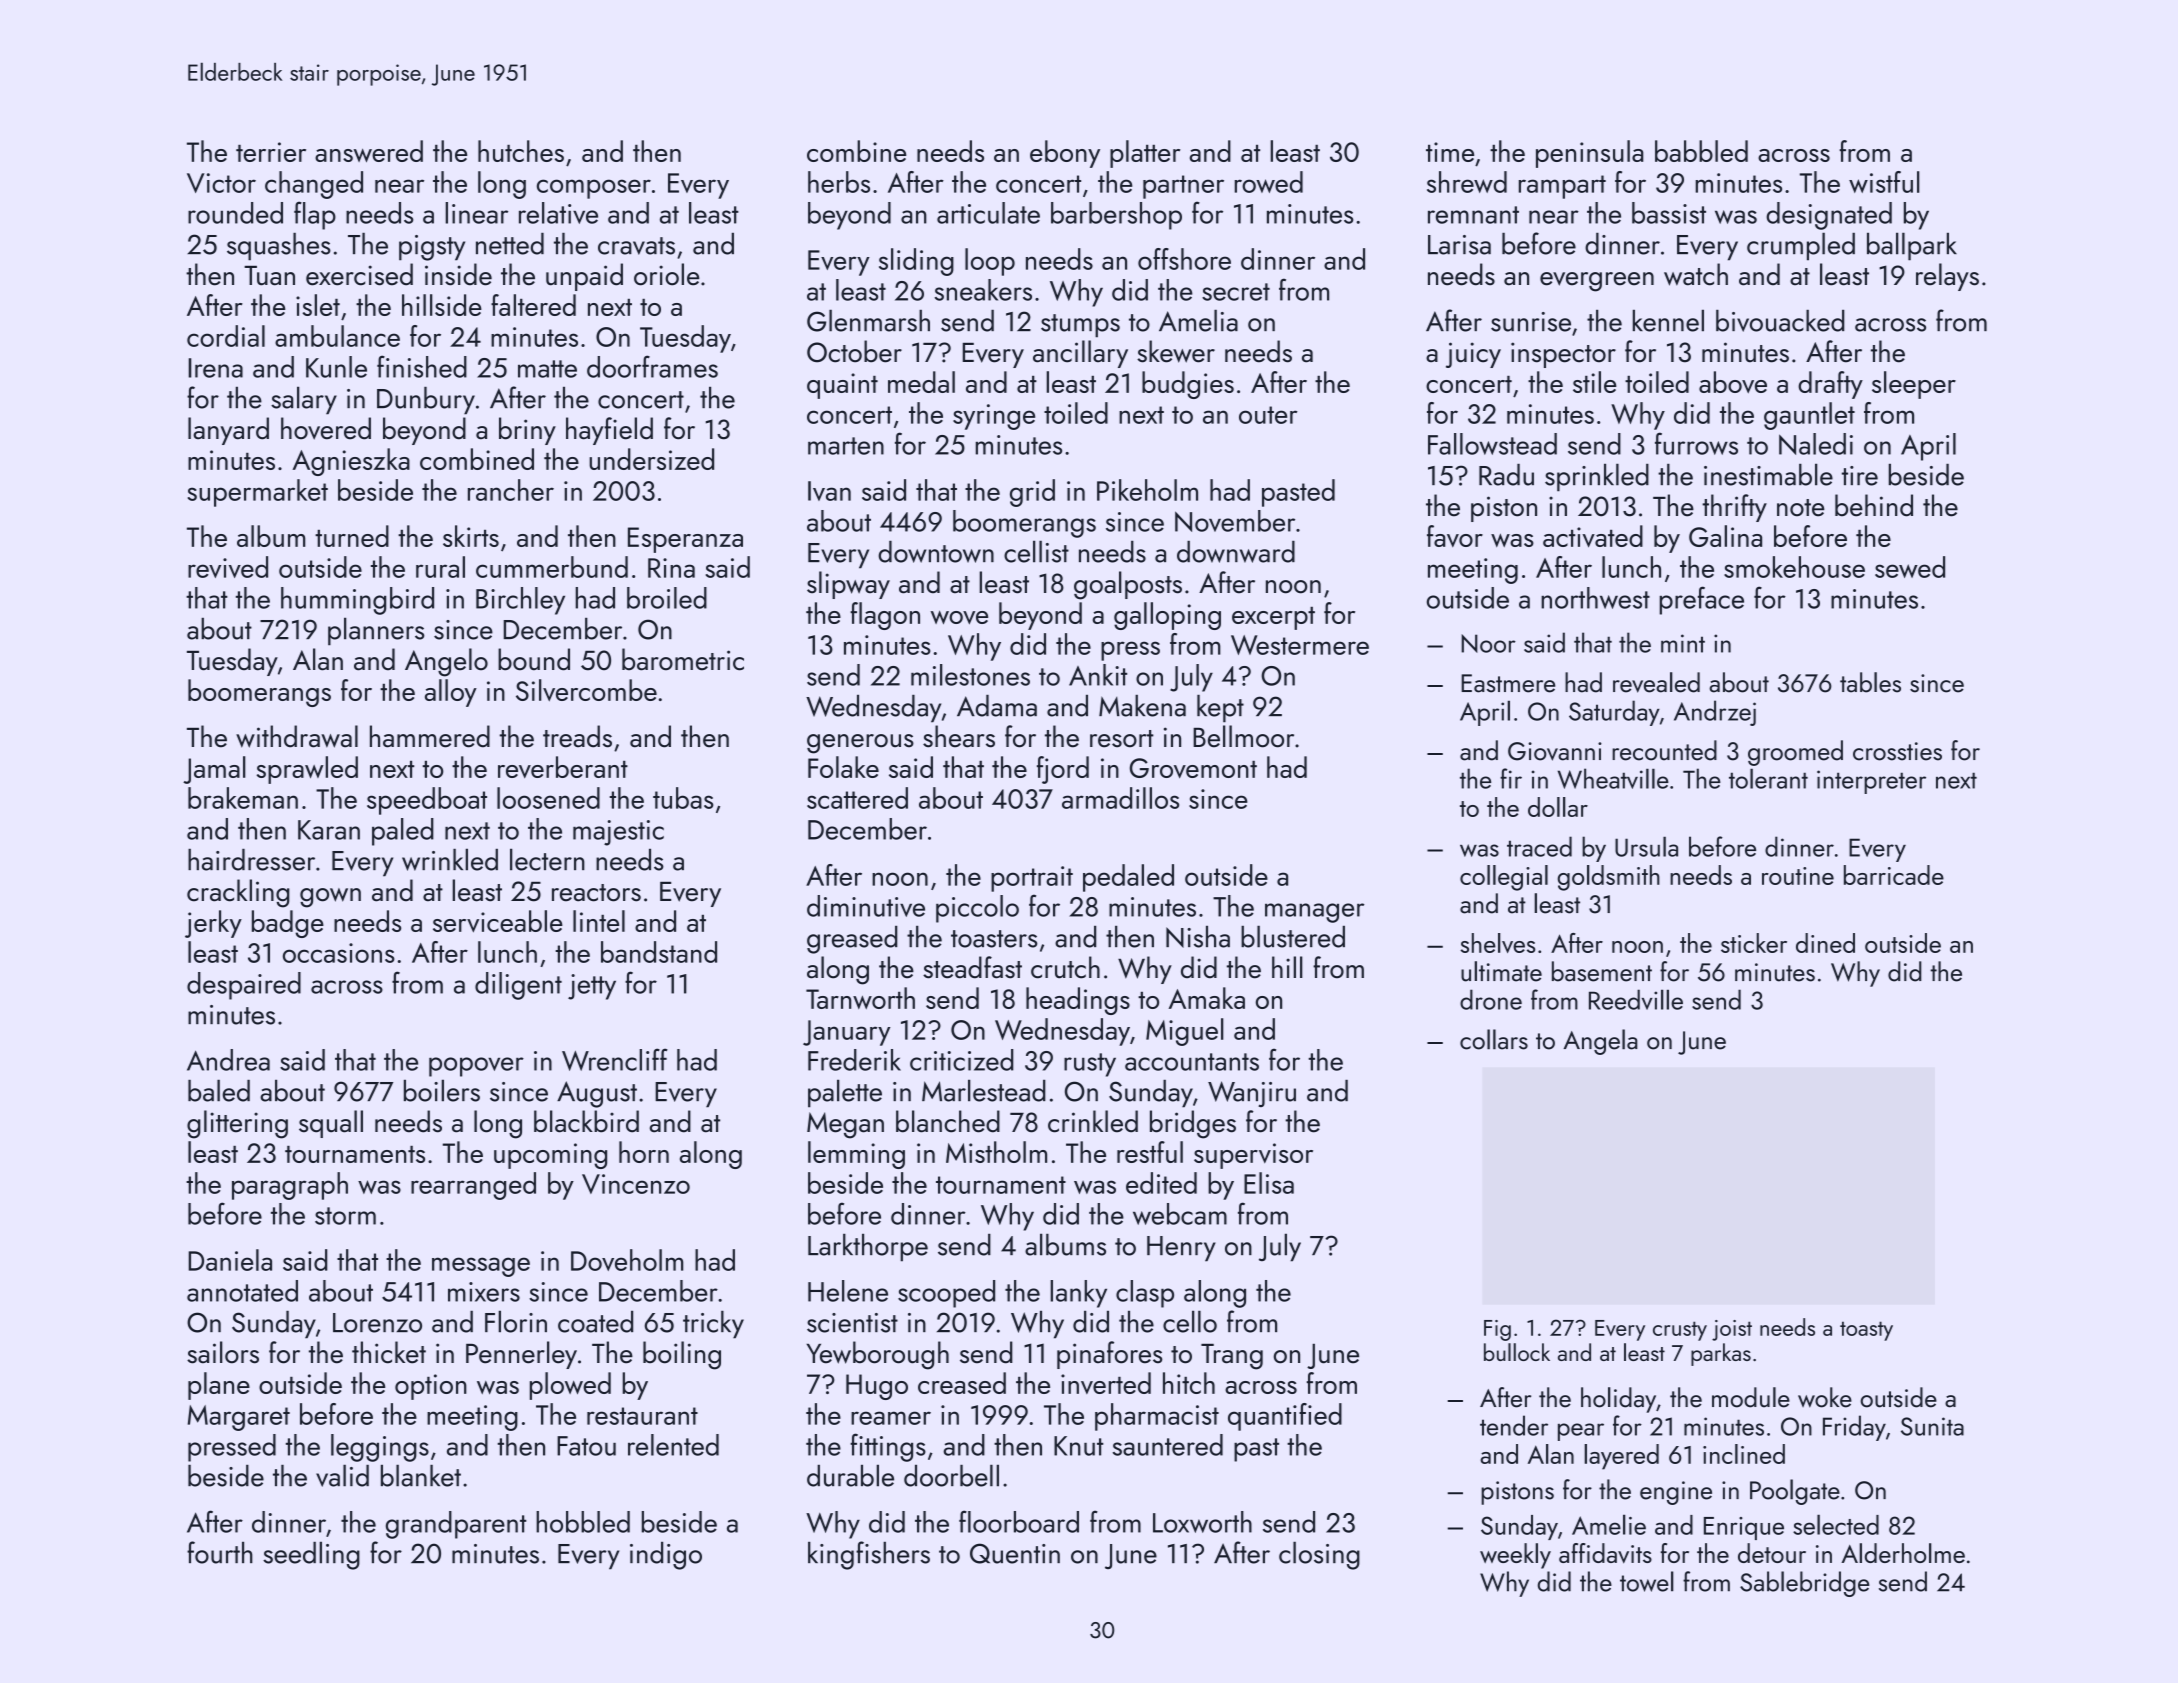 The image size is (2178, 1683). What do you see at coordinates (271, 152) in the page?
I see `terrier` at bounding box center [271, 152].
